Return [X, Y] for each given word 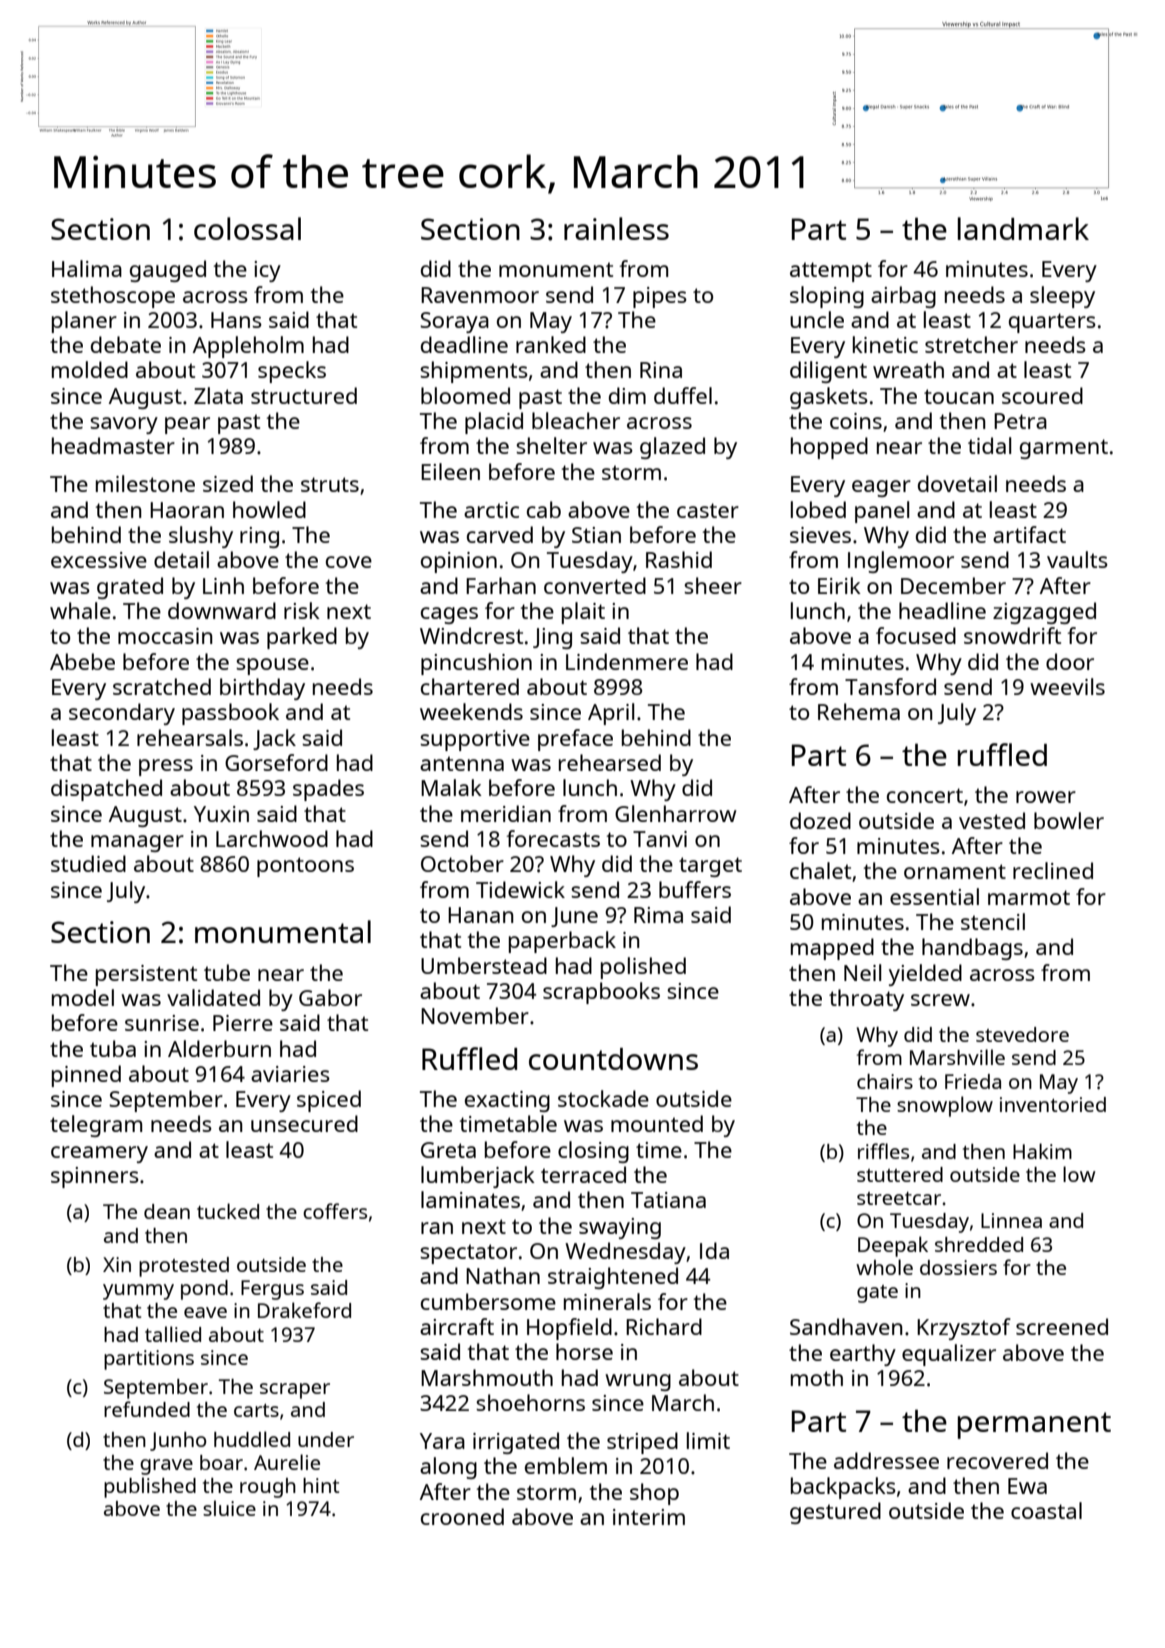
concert [925, 795]
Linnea [1011, 1220]
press [166, 767]
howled [269, 509]
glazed [672, 448]
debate [126, 344]
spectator [468, 1254]
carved [500, 534]
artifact [1029, 534]
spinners [95, 1177]
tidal [989, 445]
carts [256, 1410]
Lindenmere [627, 661]
